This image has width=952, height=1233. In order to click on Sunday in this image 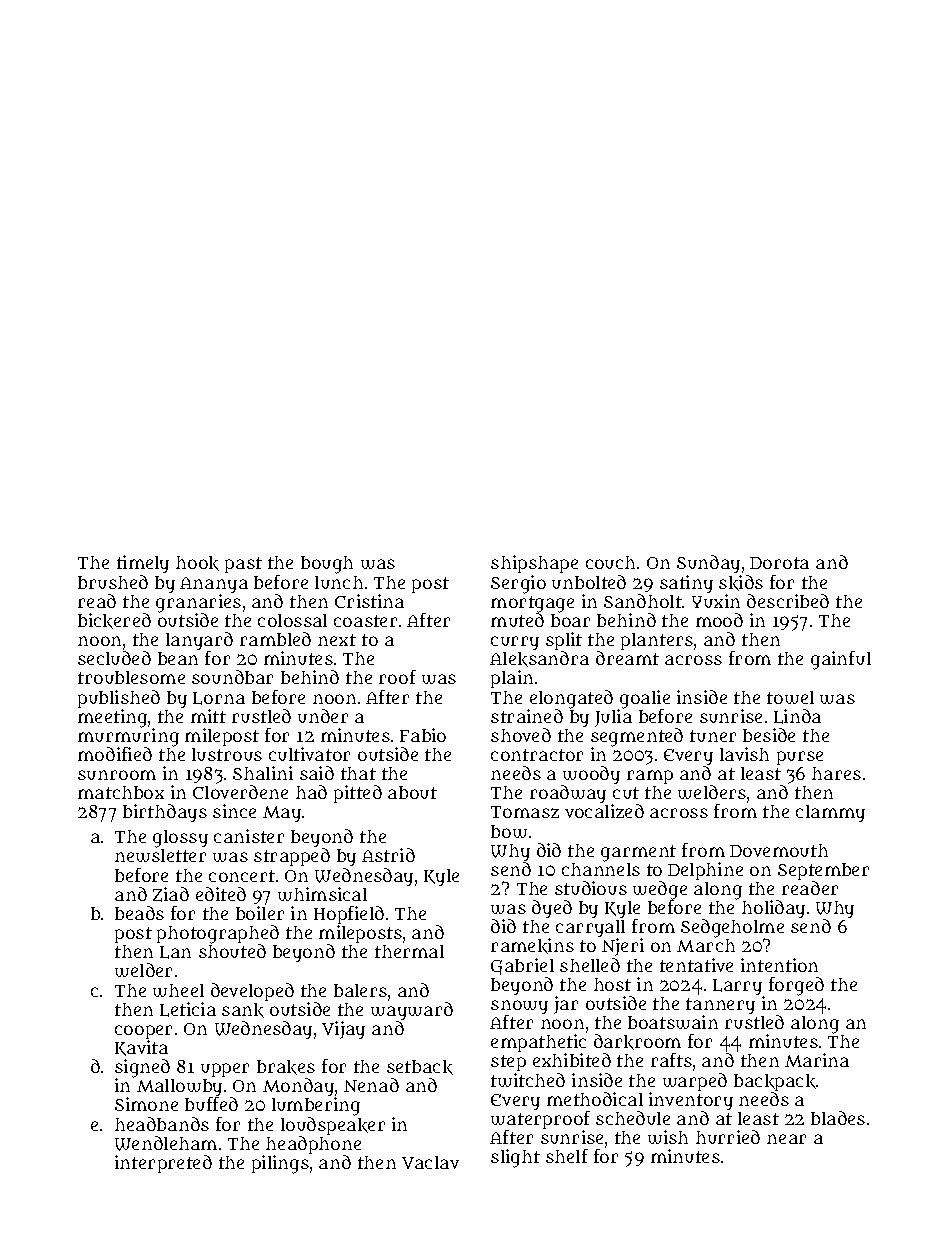, I will do `click(708, 564)`.
